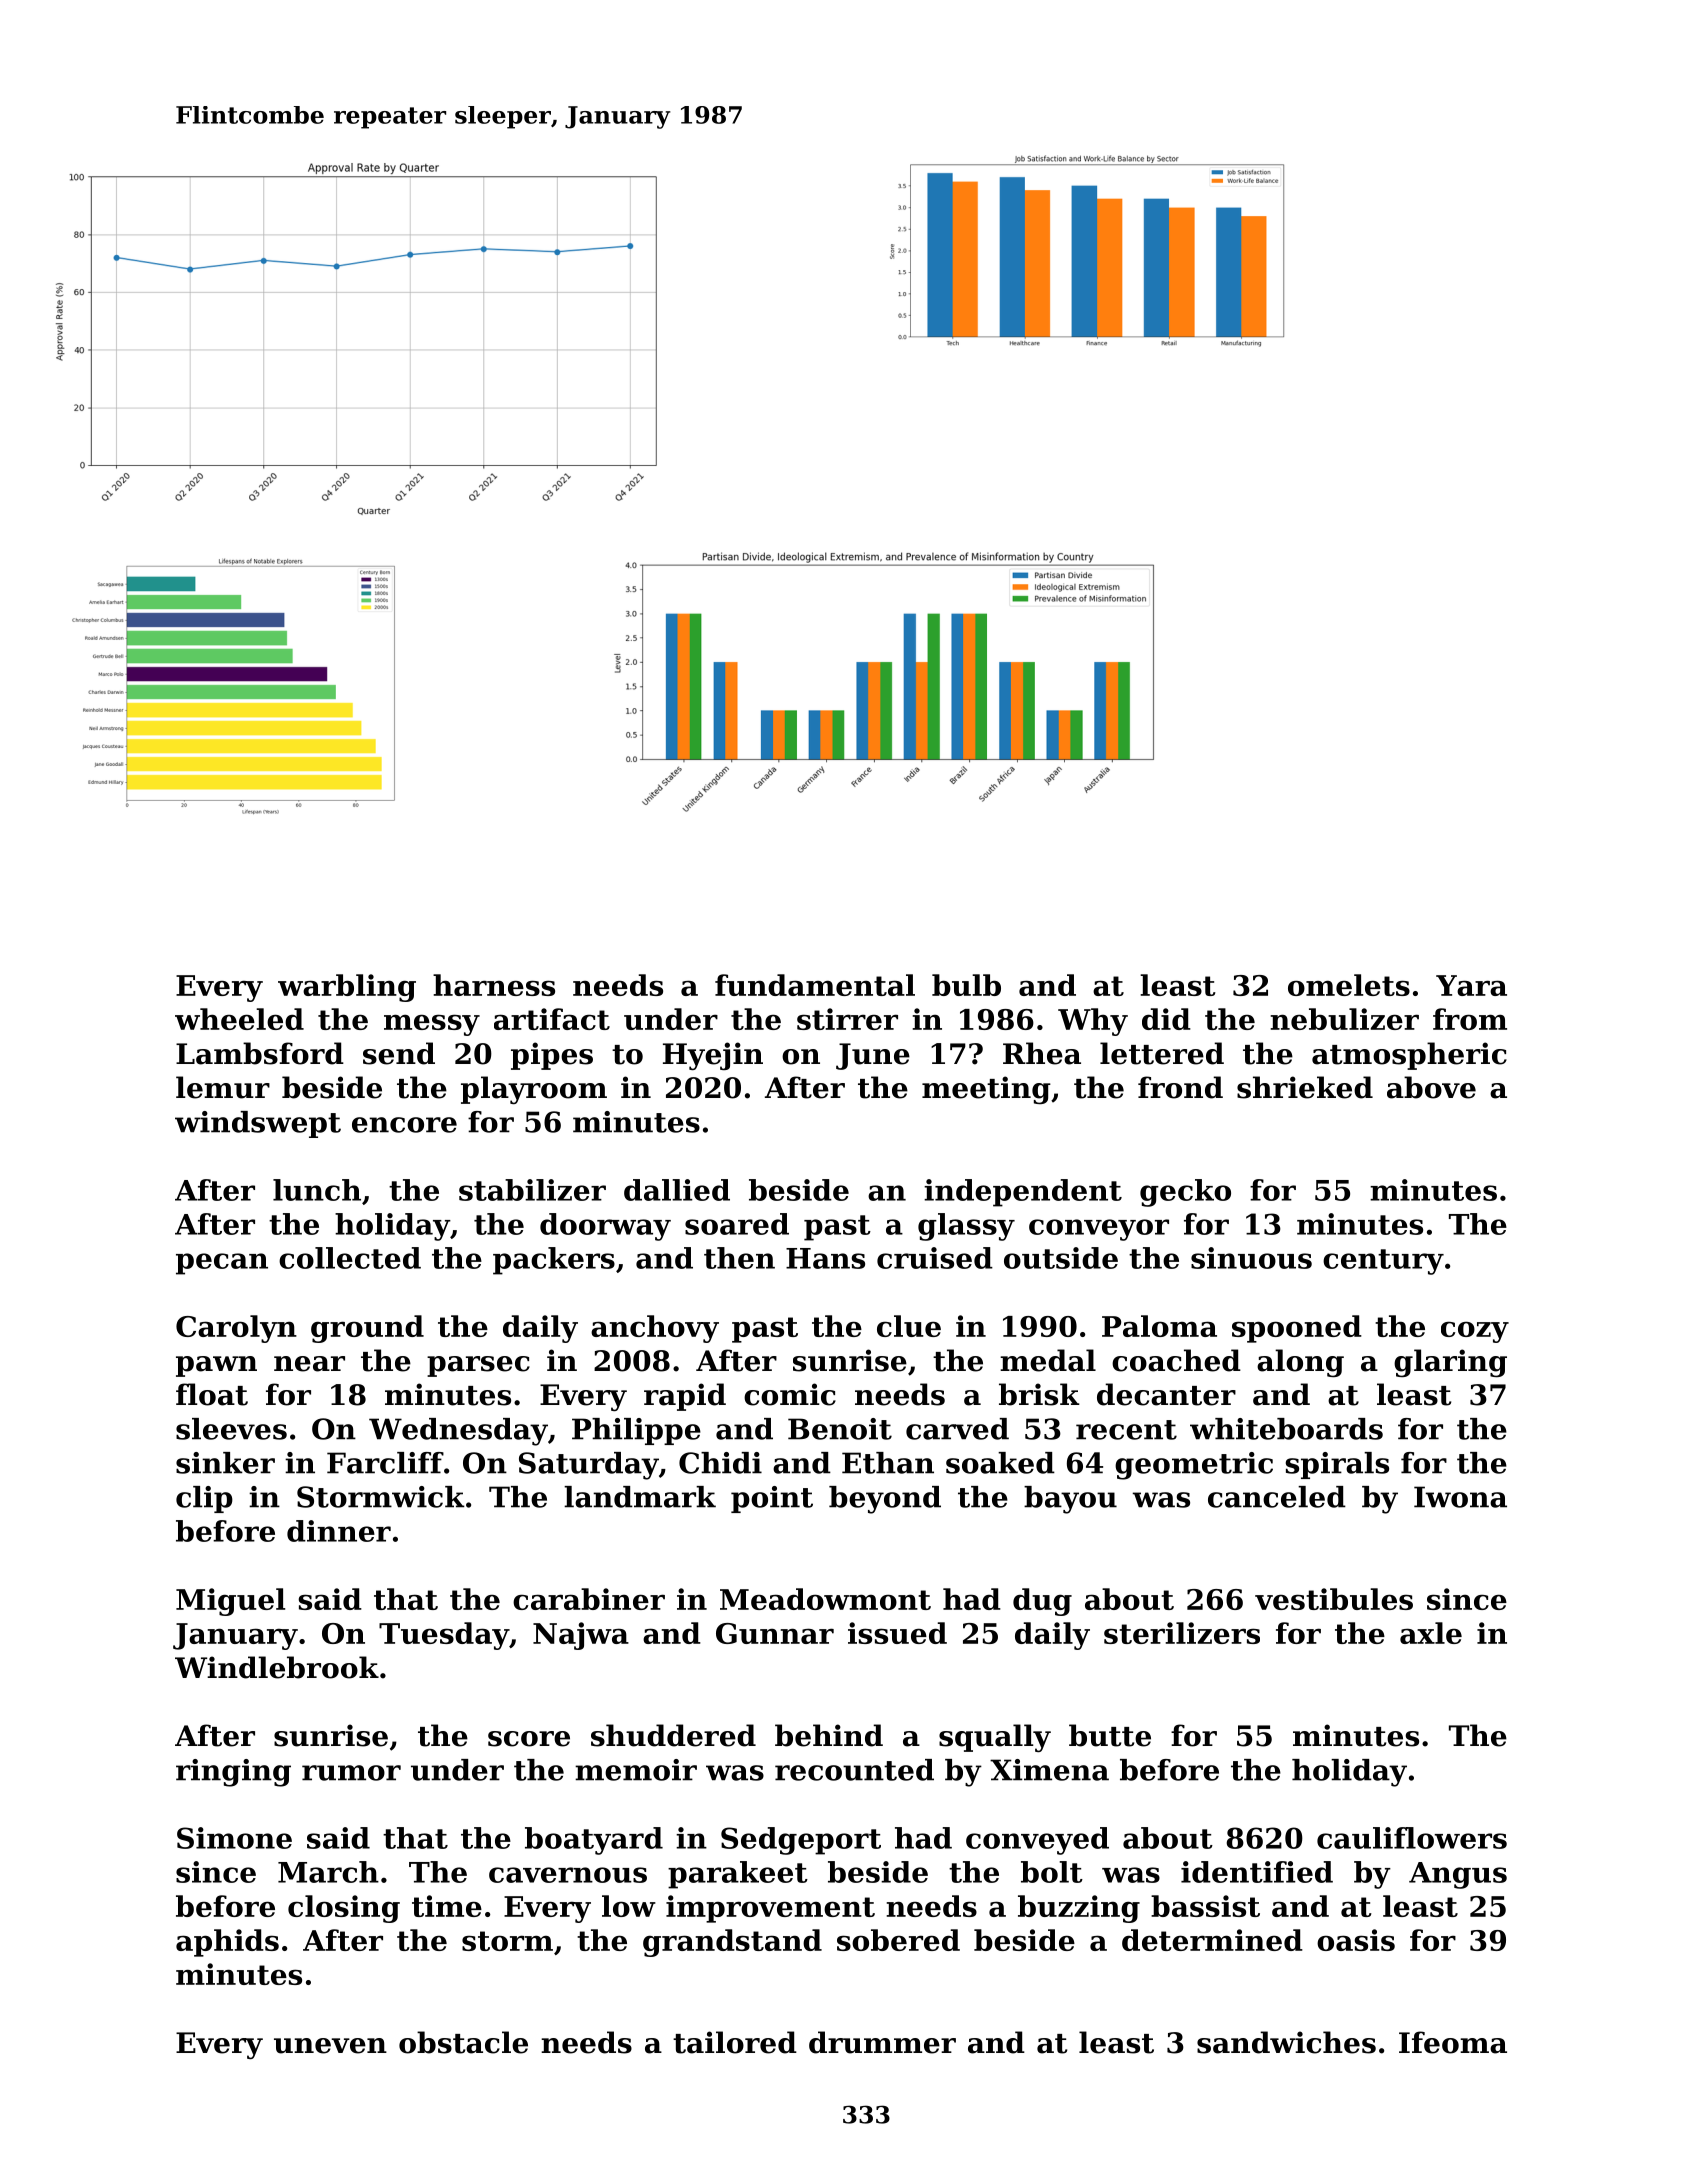 Image resolution: width=1683 pixels, height=2178 pixels. I want to click on Benoit, so click(840, 1429).
